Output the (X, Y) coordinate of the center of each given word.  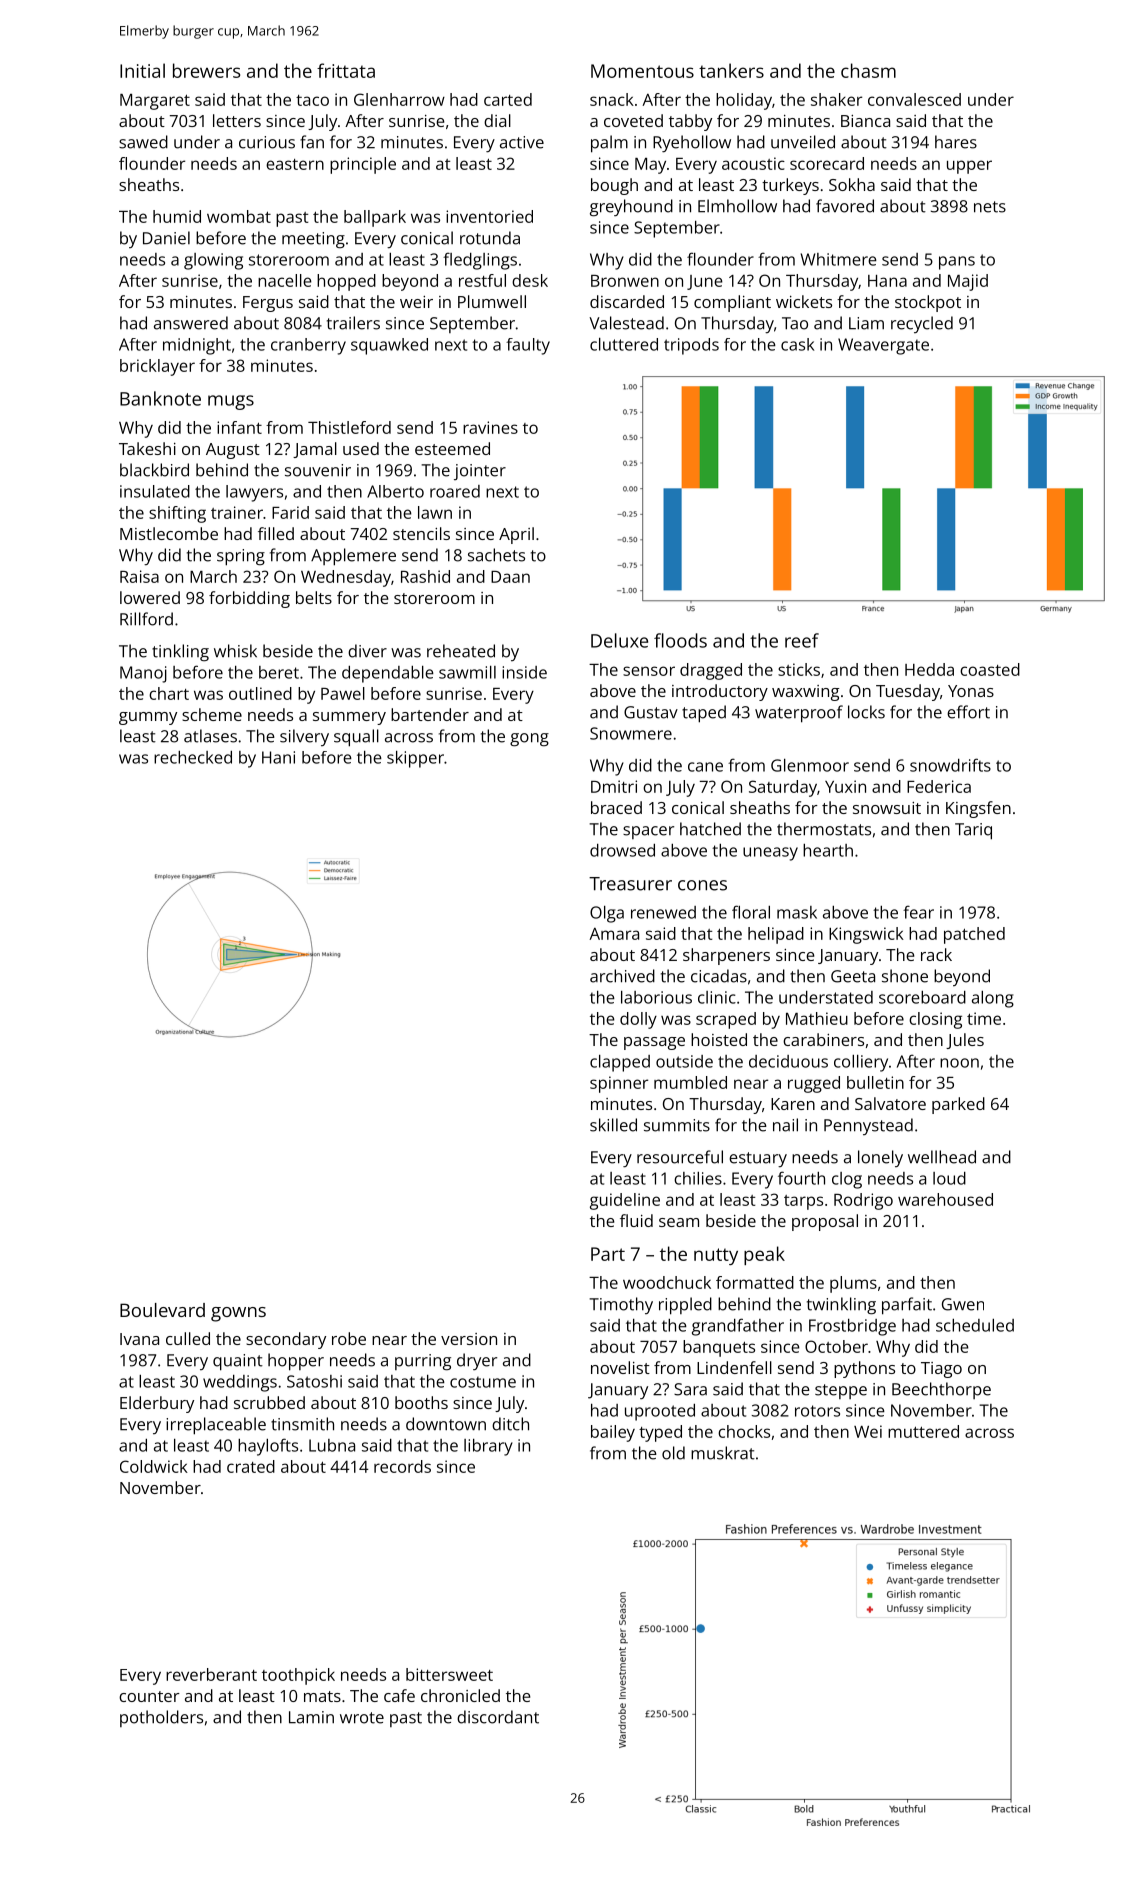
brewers (206, 70)
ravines (490, 427)
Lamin (311, 1717)
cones (702, 885)
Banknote (160, 398)
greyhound (631, 208)
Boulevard (162, 1310)
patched (974, 935)
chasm (868, 70)
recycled (922, 324)
